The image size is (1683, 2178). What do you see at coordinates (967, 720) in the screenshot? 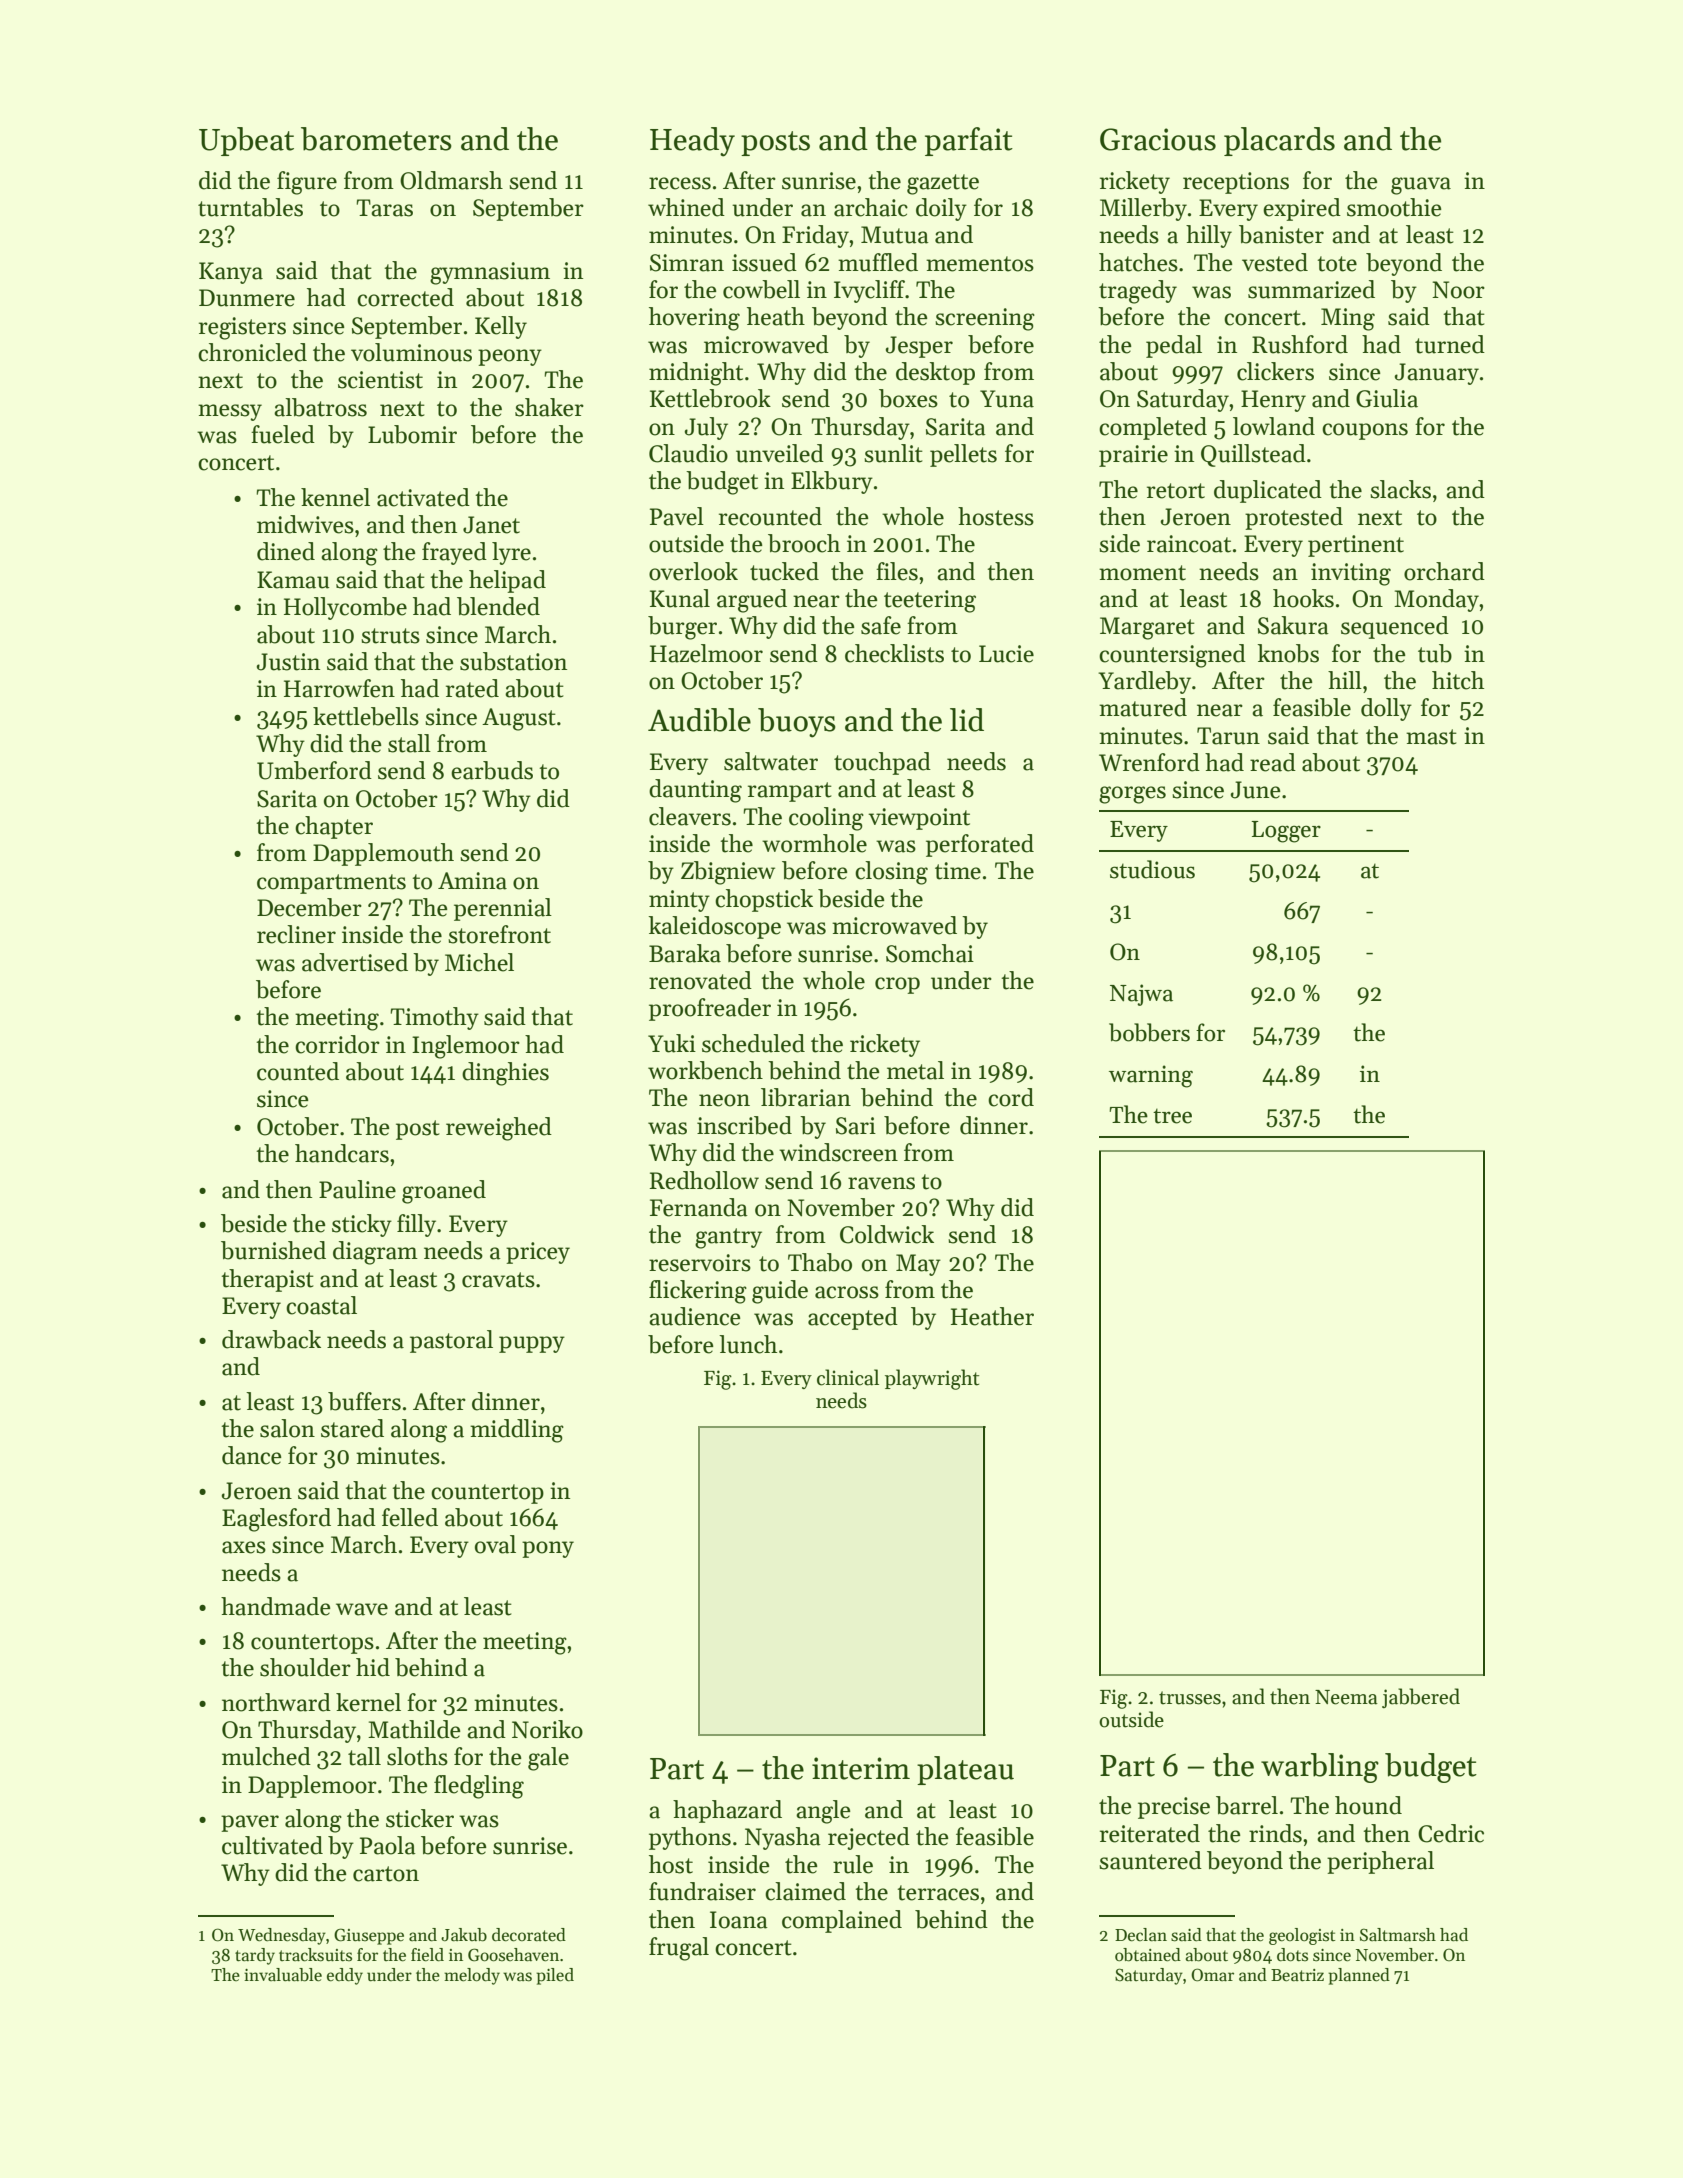
I see `lid` at bounding box center [967, 720].
